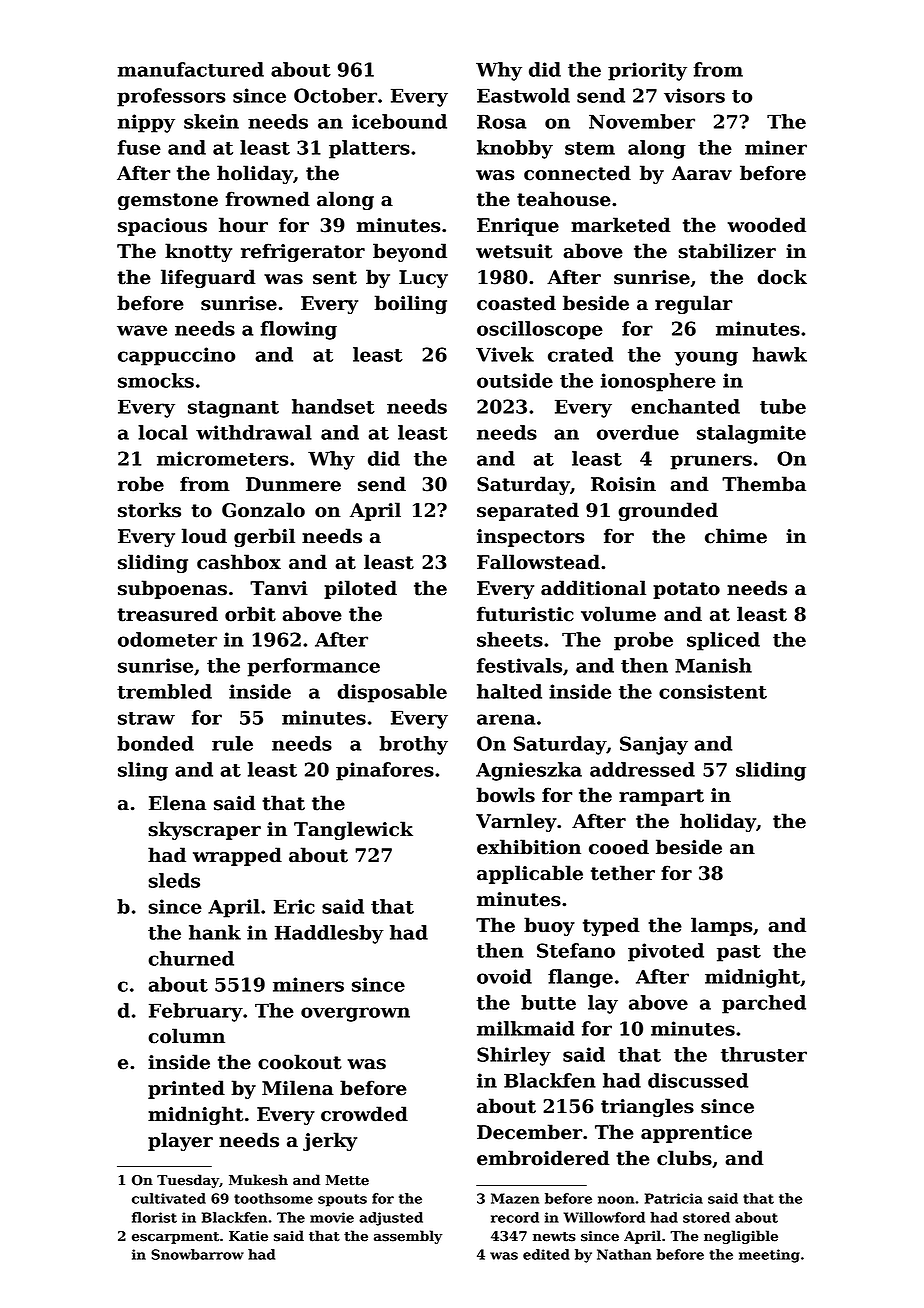 The width and height of the page is (924, 1308). I want to click on thruster, so click(764, 1054).
